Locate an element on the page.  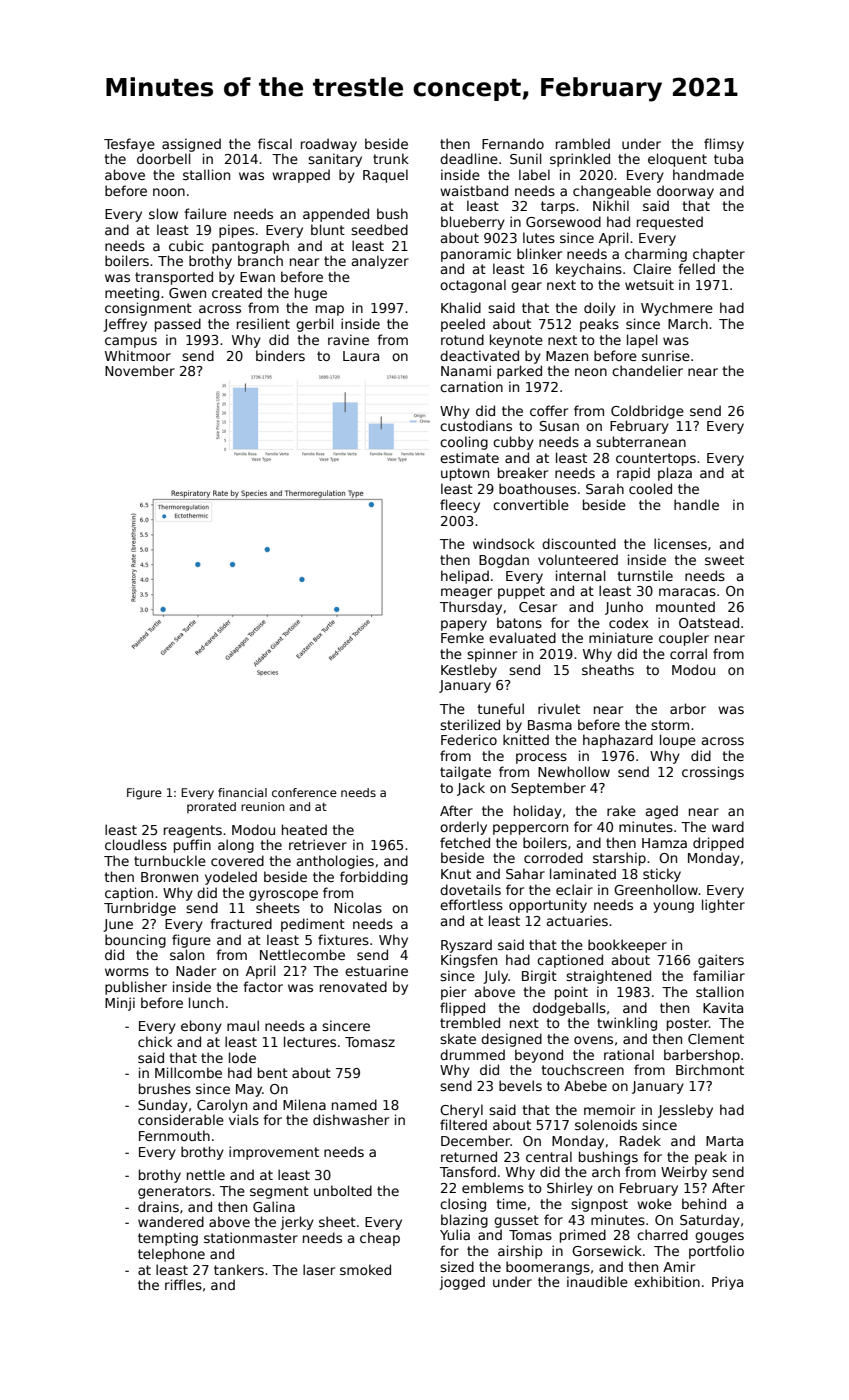
sunrise is located at coordinates (666, 355).
